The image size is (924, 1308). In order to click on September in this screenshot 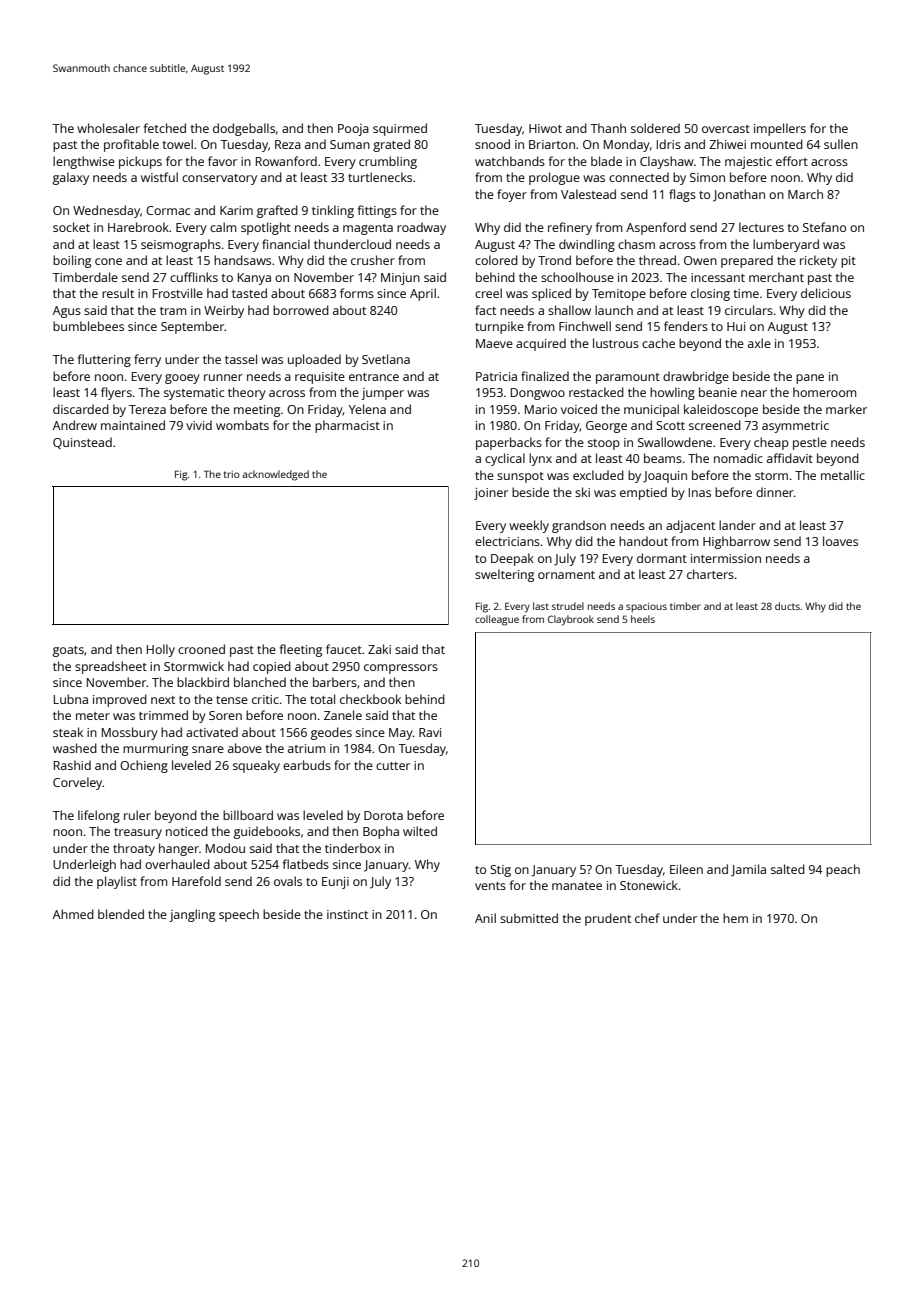, I will do `click(193, 327)`.
